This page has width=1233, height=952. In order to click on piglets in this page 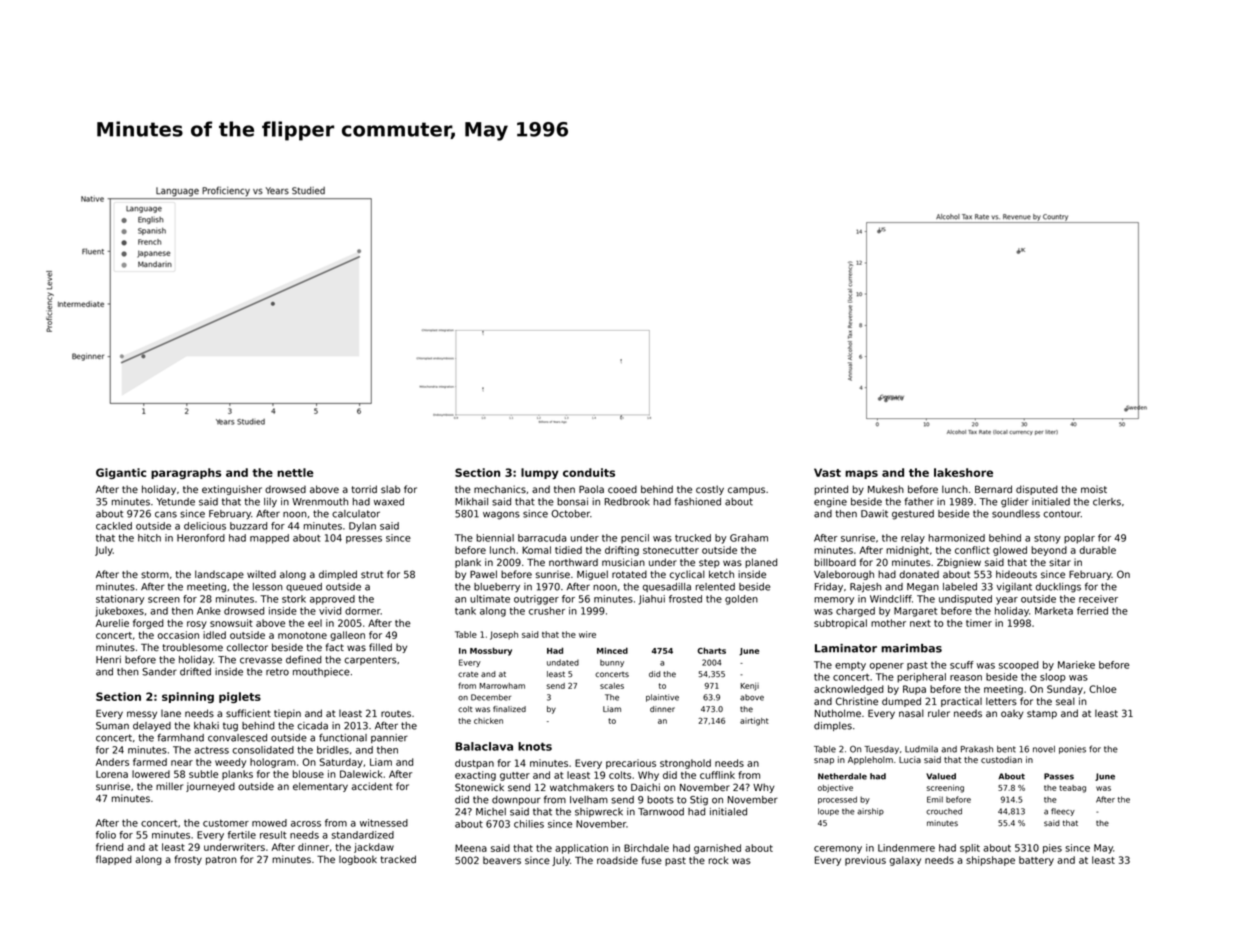, I will do `click(240, 697)`.
